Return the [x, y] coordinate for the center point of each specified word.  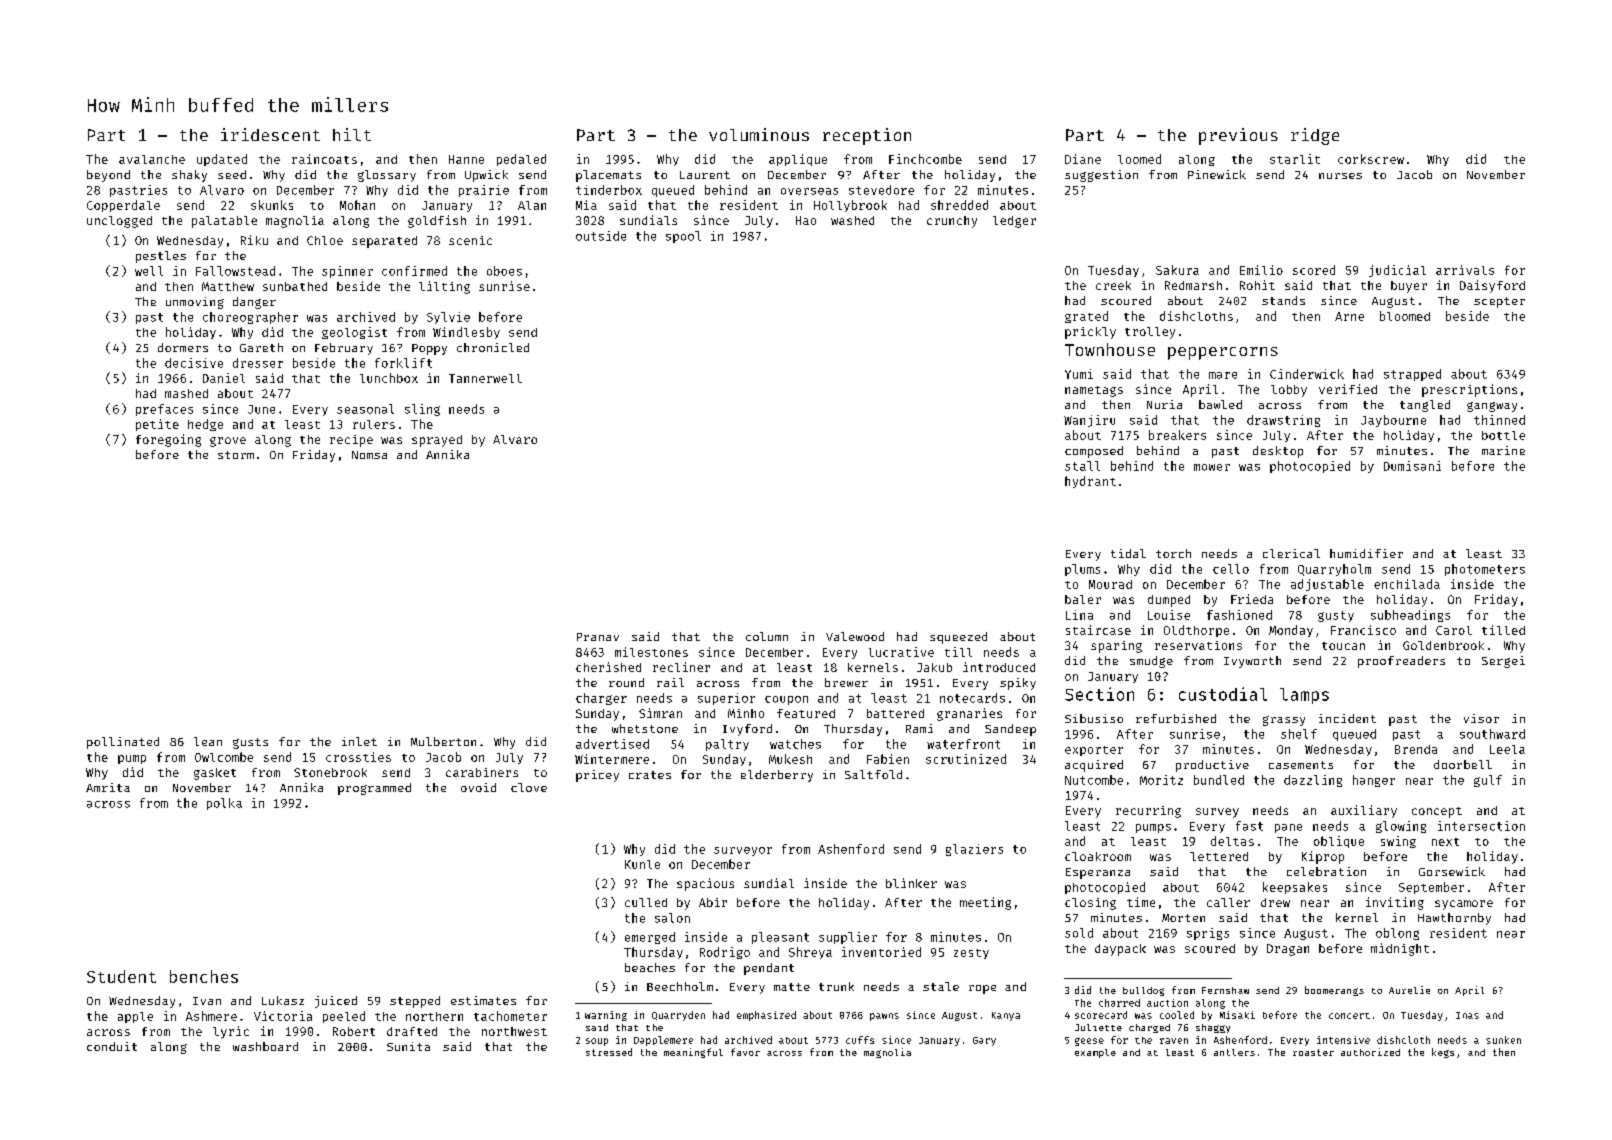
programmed [374, 789]
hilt [352, 134]
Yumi [1079, 374]
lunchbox [389, 378]
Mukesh [790, 759]
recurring [1148, 812]
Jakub [934, 667]
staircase [1098, 630]
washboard [265, 1046]
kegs [1443, 1053]
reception [867, 136]
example [1095, 1053]
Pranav [598, 637]
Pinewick [1217, 174]
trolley [1150, 333]
